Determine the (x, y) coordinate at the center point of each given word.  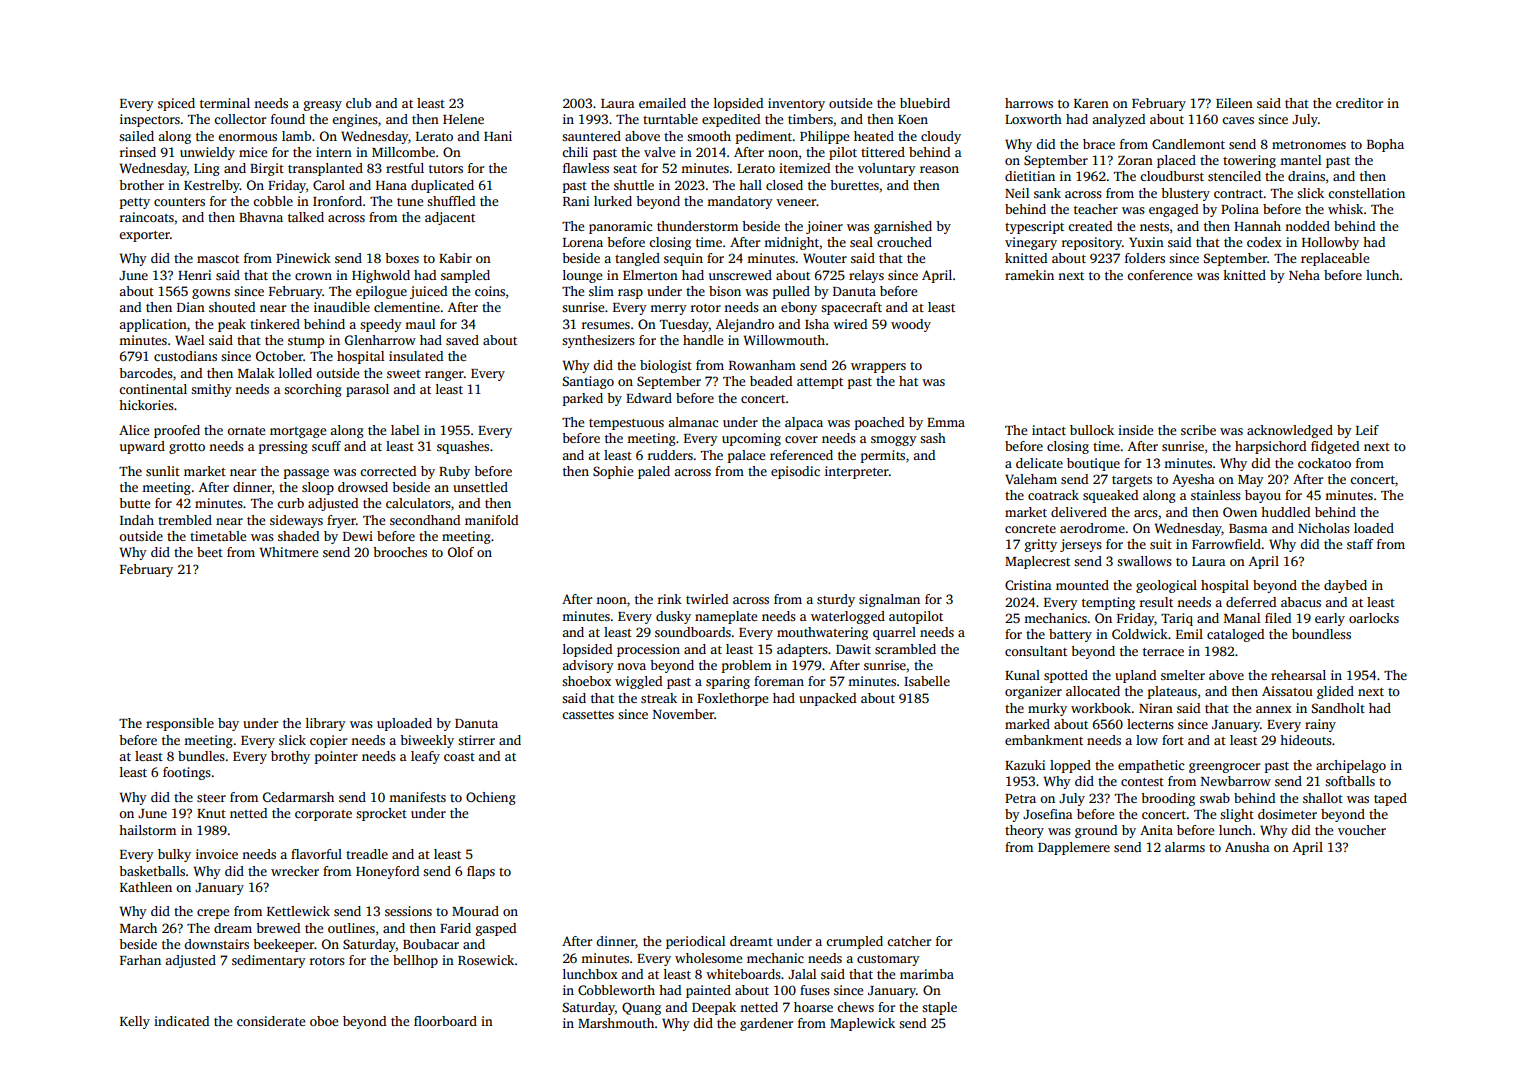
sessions (408, 911)
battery (1070, 635)
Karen (1091, 103)
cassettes (588, 715)
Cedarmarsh (298, 797)
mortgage (298, 432)
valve (659, 152)
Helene (463, 119)
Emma (946, 422)
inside (1135, 430)
